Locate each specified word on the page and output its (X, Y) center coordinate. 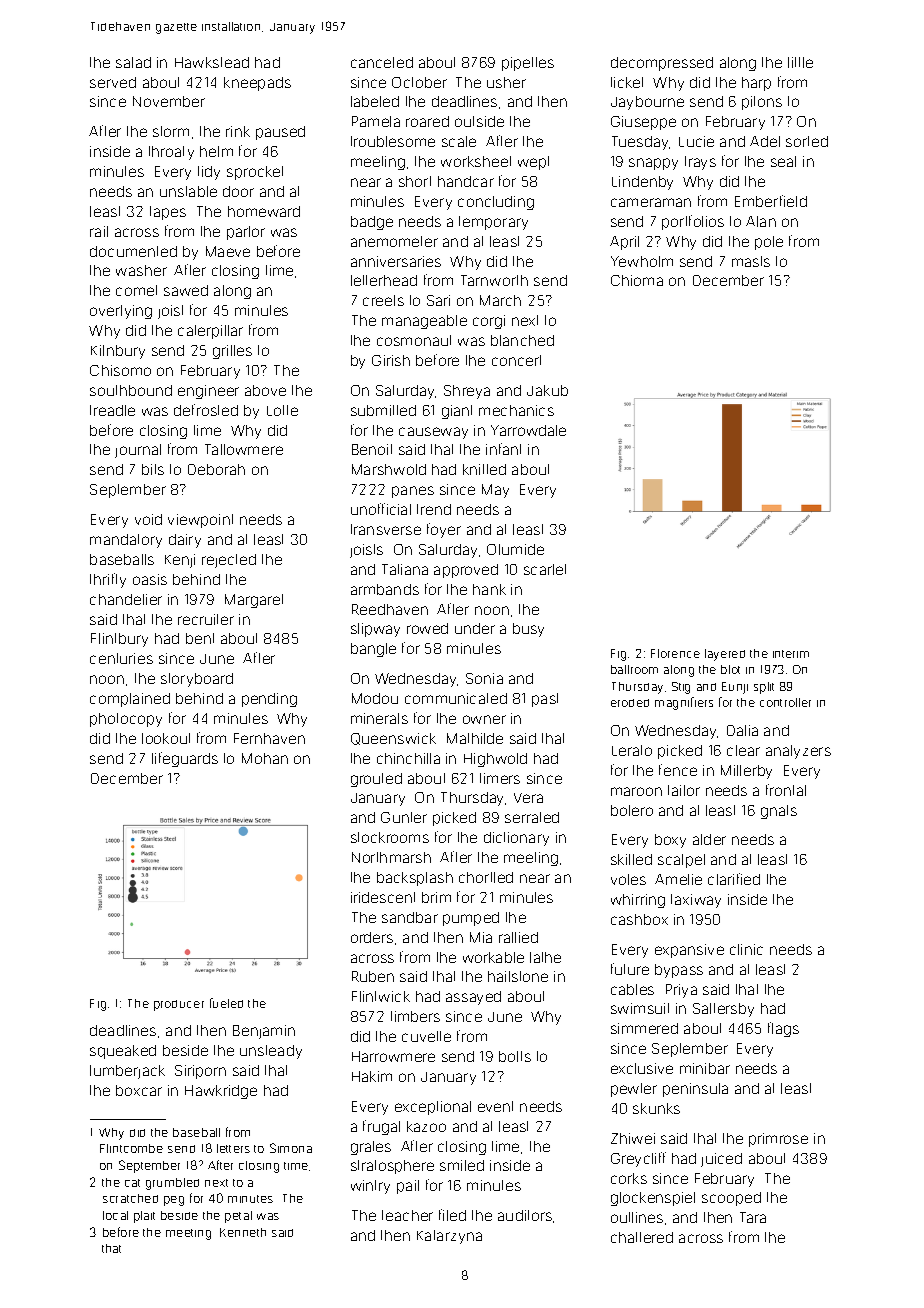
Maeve (228, 251)
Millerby (746, 772)
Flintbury (119, 640)
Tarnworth (494, 280)
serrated (532, 817)
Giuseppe (643, 123)
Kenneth (243, 1232)
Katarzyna (449, 1237)
